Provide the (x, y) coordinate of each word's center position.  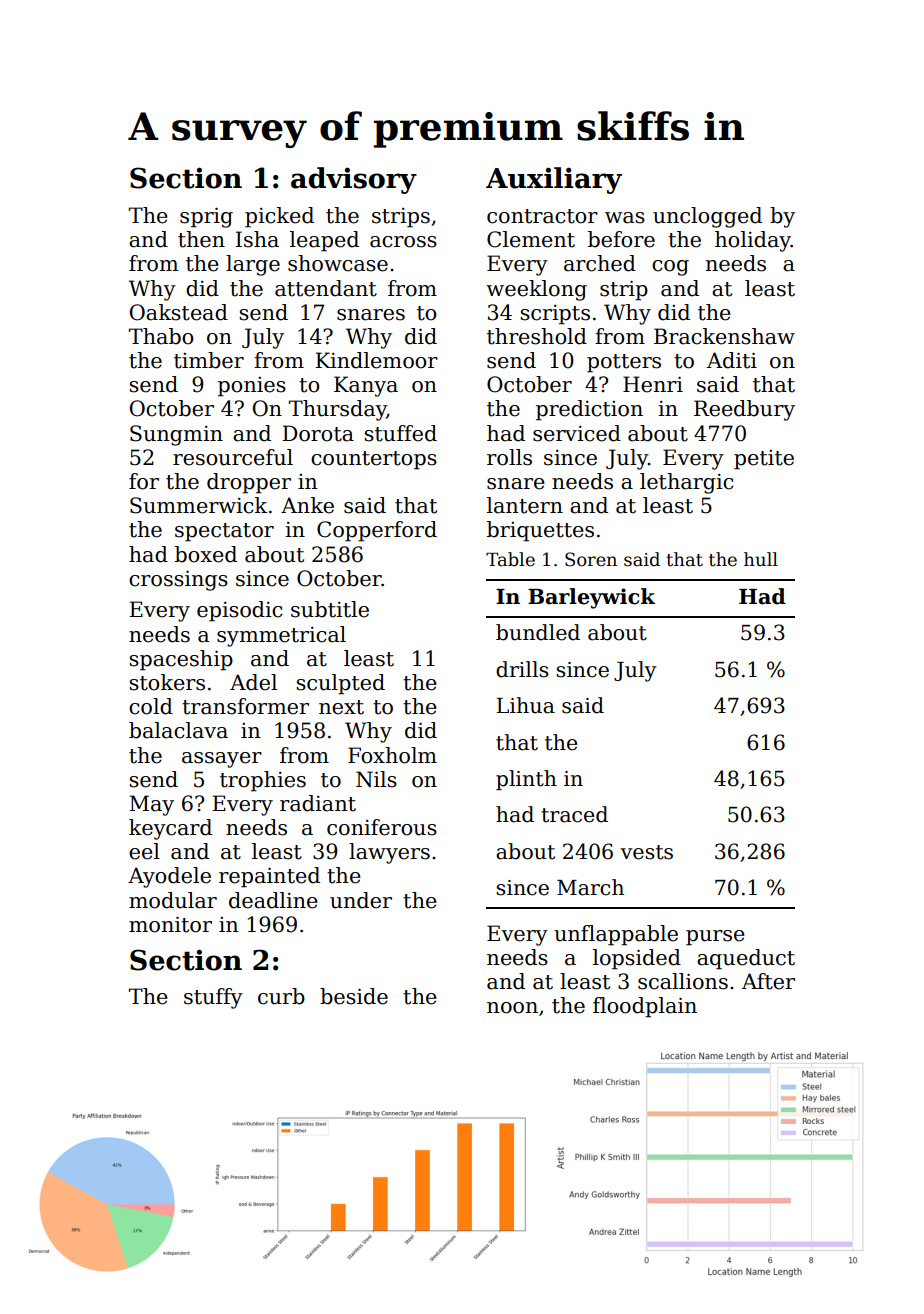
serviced (577, 433)
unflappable (616, 935)
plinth (526, 780)
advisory (354, 180)
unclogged (707, 217)
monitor (170, 925)
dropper (249, 483)
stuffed (400, 433)
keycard (170, 829)
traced (574, 814)
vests (646, 852)
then (201, 239)
